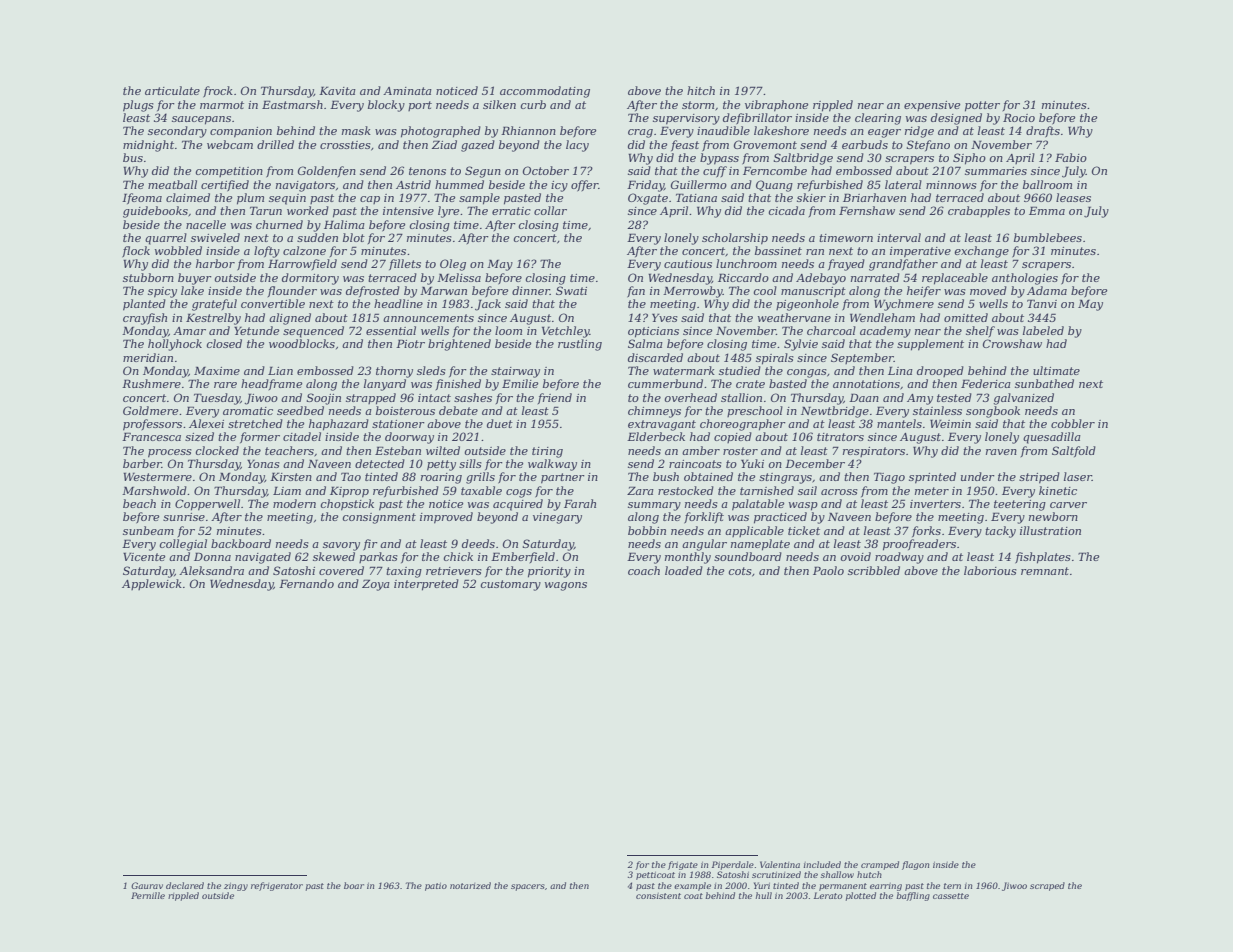 The image size is (1233, 952). Describe the element at coordinates (1047, 886) in the screenshot. I see `scraped` at that location.
